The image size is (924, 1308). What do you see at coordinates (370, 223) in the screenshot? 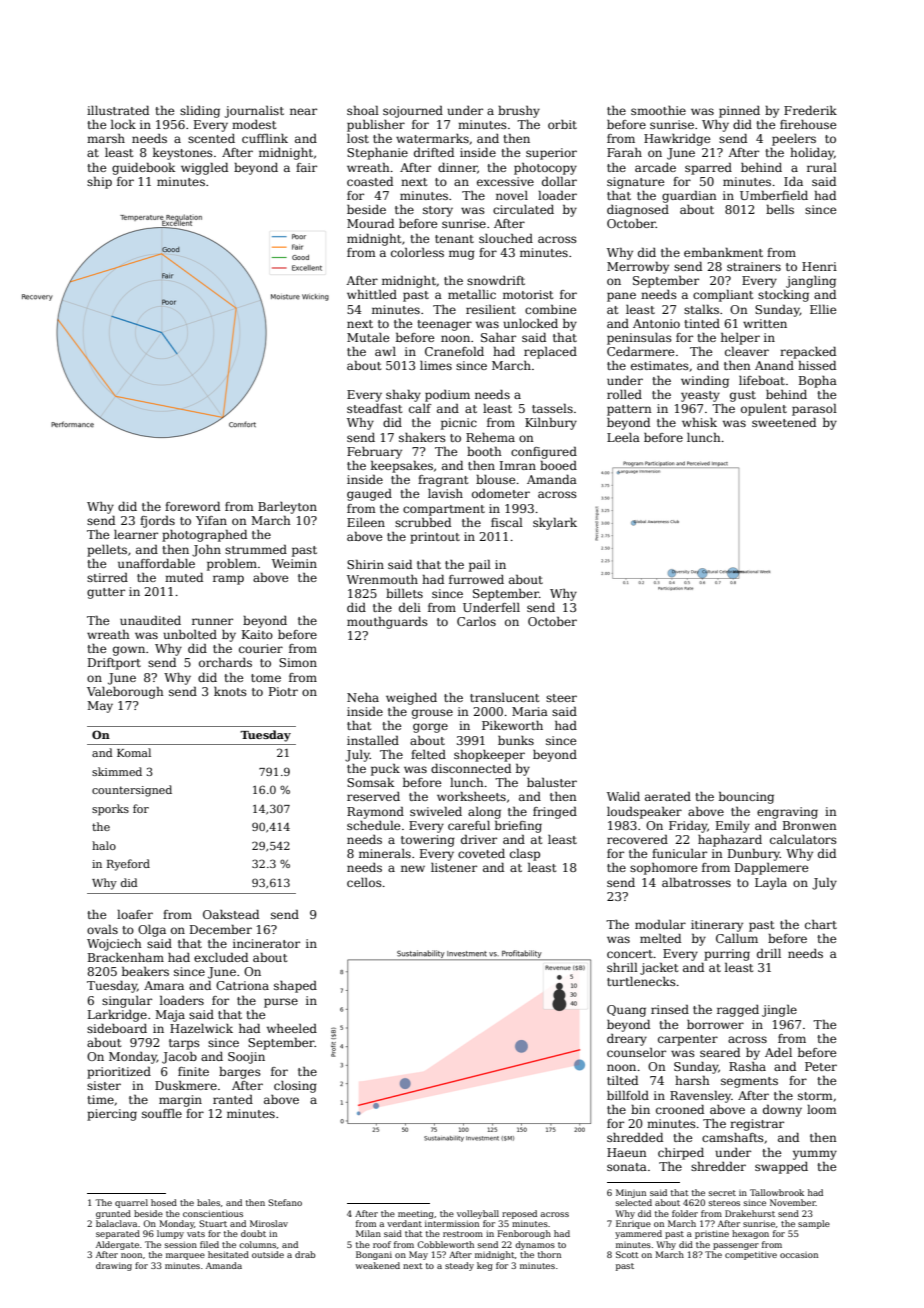
I see `Mourad` at bounding box center [370, 223].
